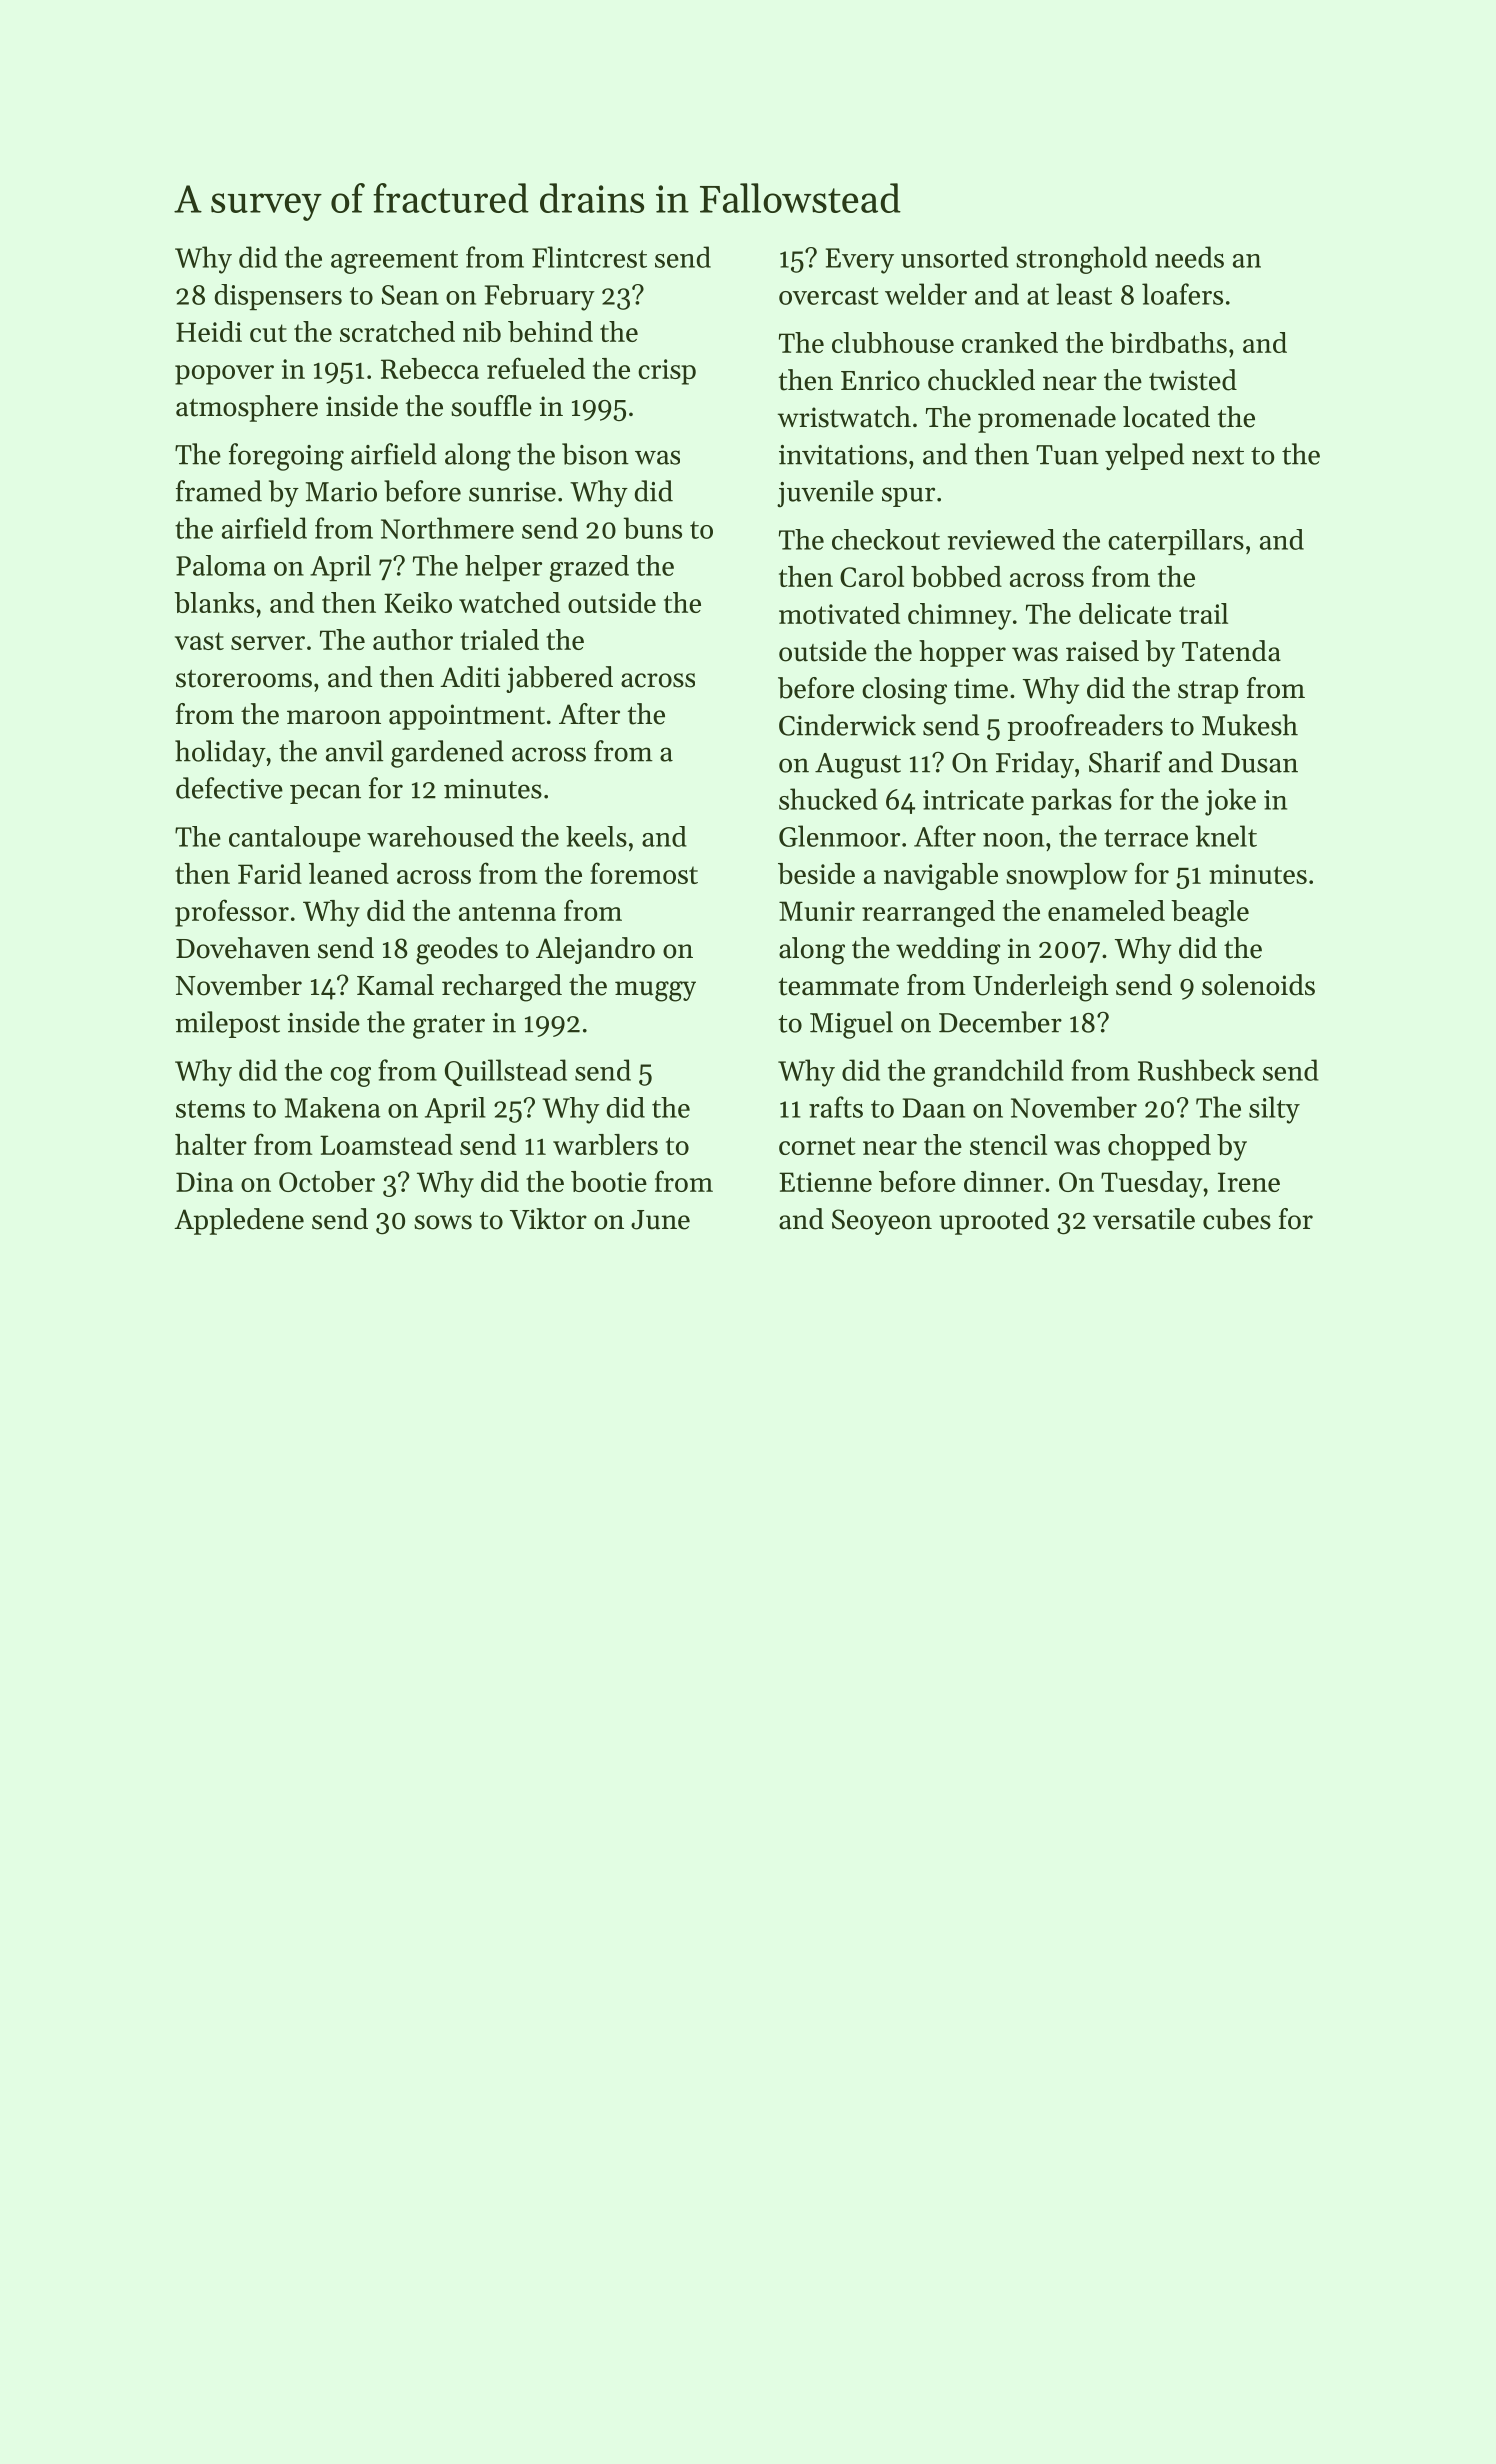 Image resolution: width=1496 pixels, height=2464 pixels. I want to click on halter, so click(211, 1144).
